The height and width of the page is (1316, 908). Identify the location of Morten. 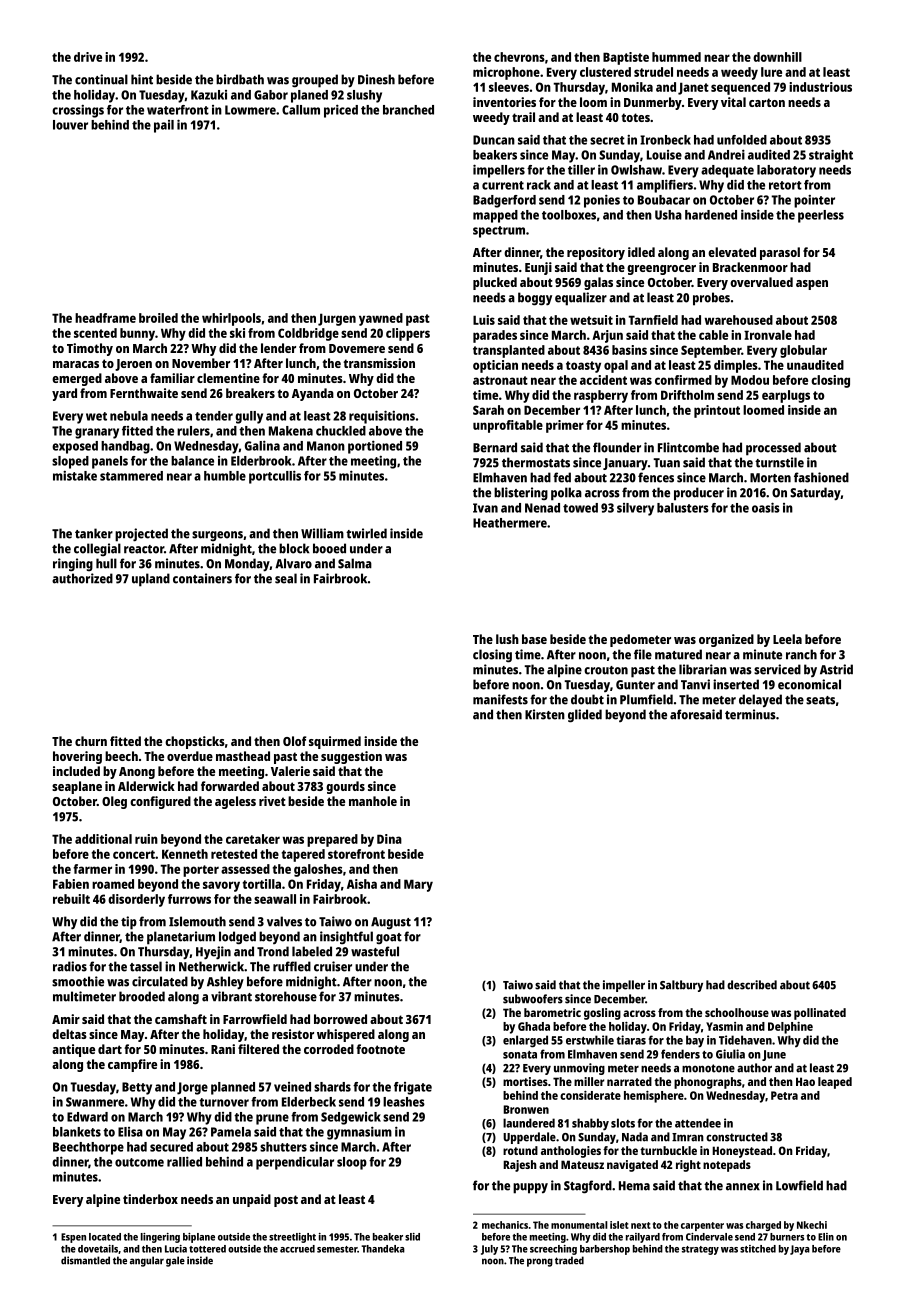
(770, 478).
